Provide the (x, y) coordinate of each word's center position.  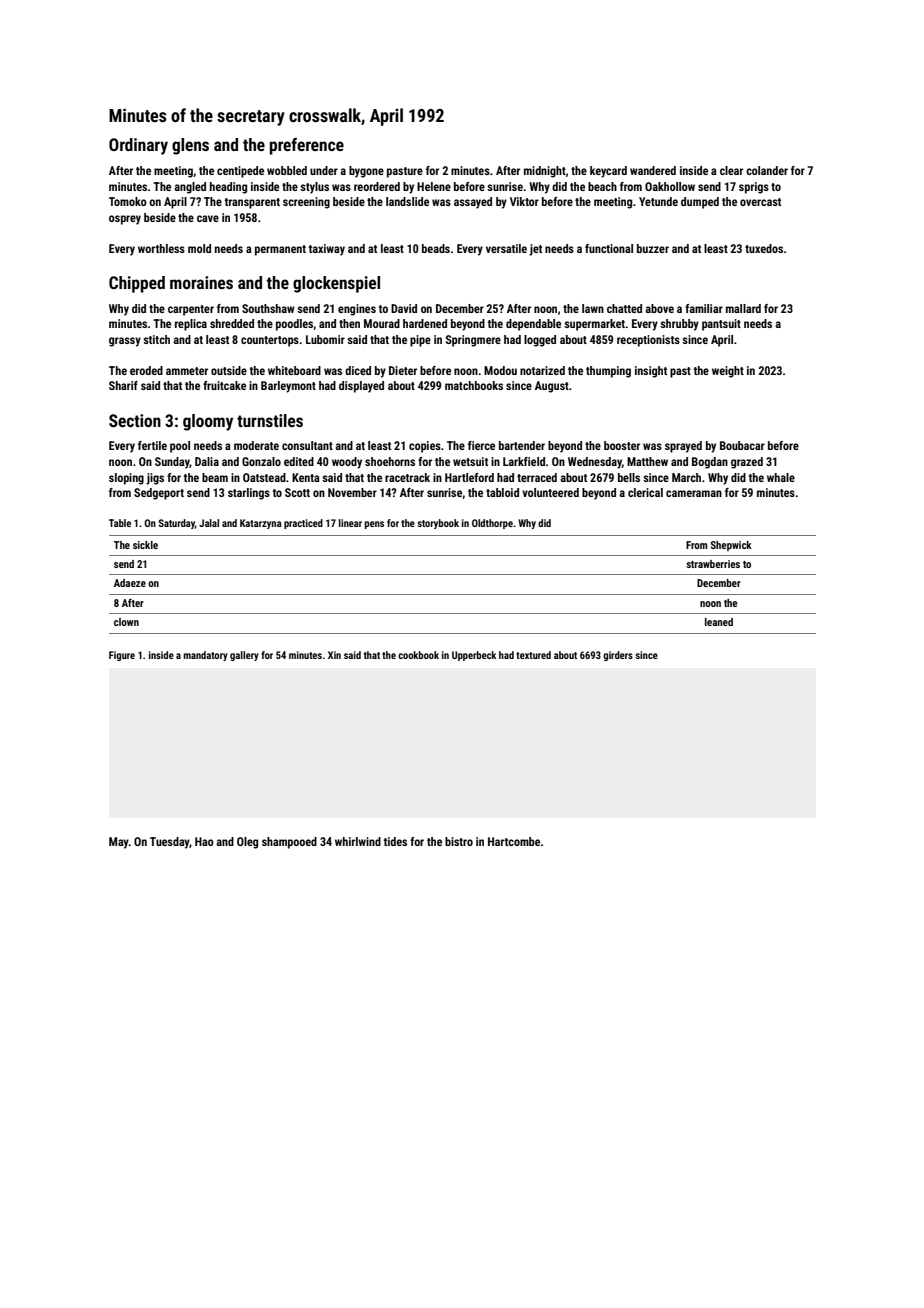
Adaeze (130, 583)
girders (618, 656)
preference (307, 146)
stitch (156, 339)
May (119, 843)
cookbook (418, 655)
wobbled (287, 170)
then (349, 323)
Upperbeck (474, 656)
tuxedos (764, 248)
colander (767, 170)
